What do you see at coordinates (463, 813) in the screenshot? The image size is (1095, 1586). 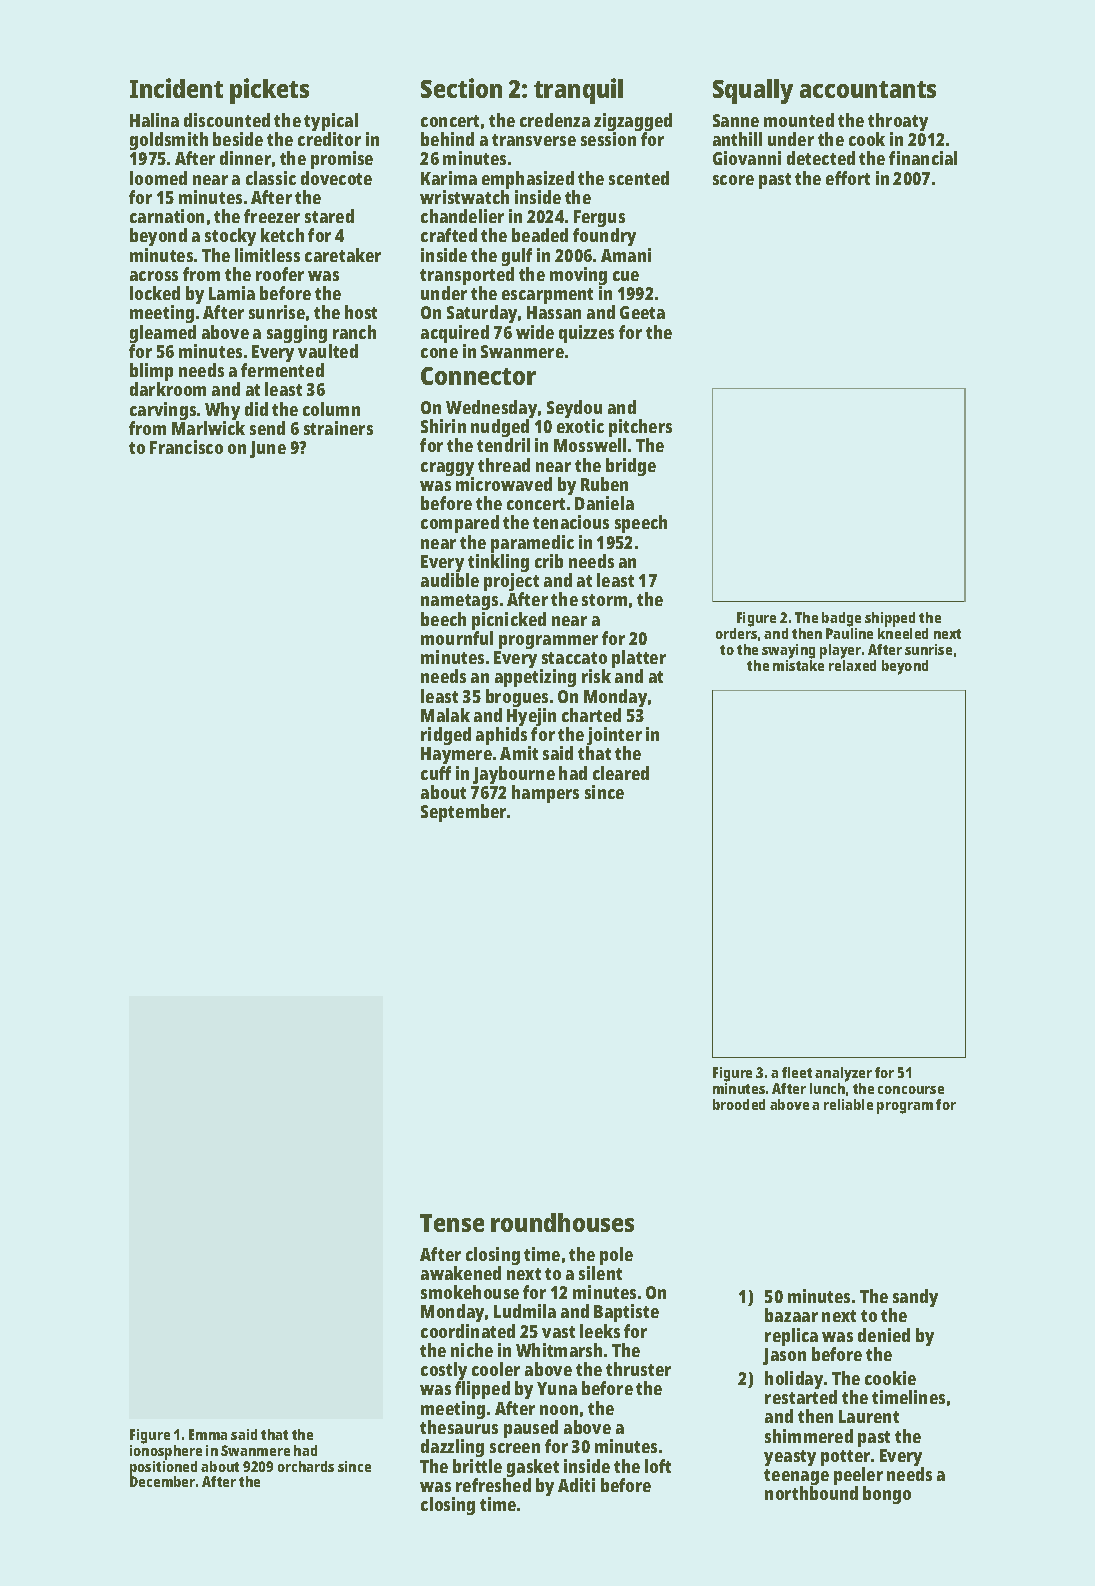 I see `September` at bounding box center [463, 813].
